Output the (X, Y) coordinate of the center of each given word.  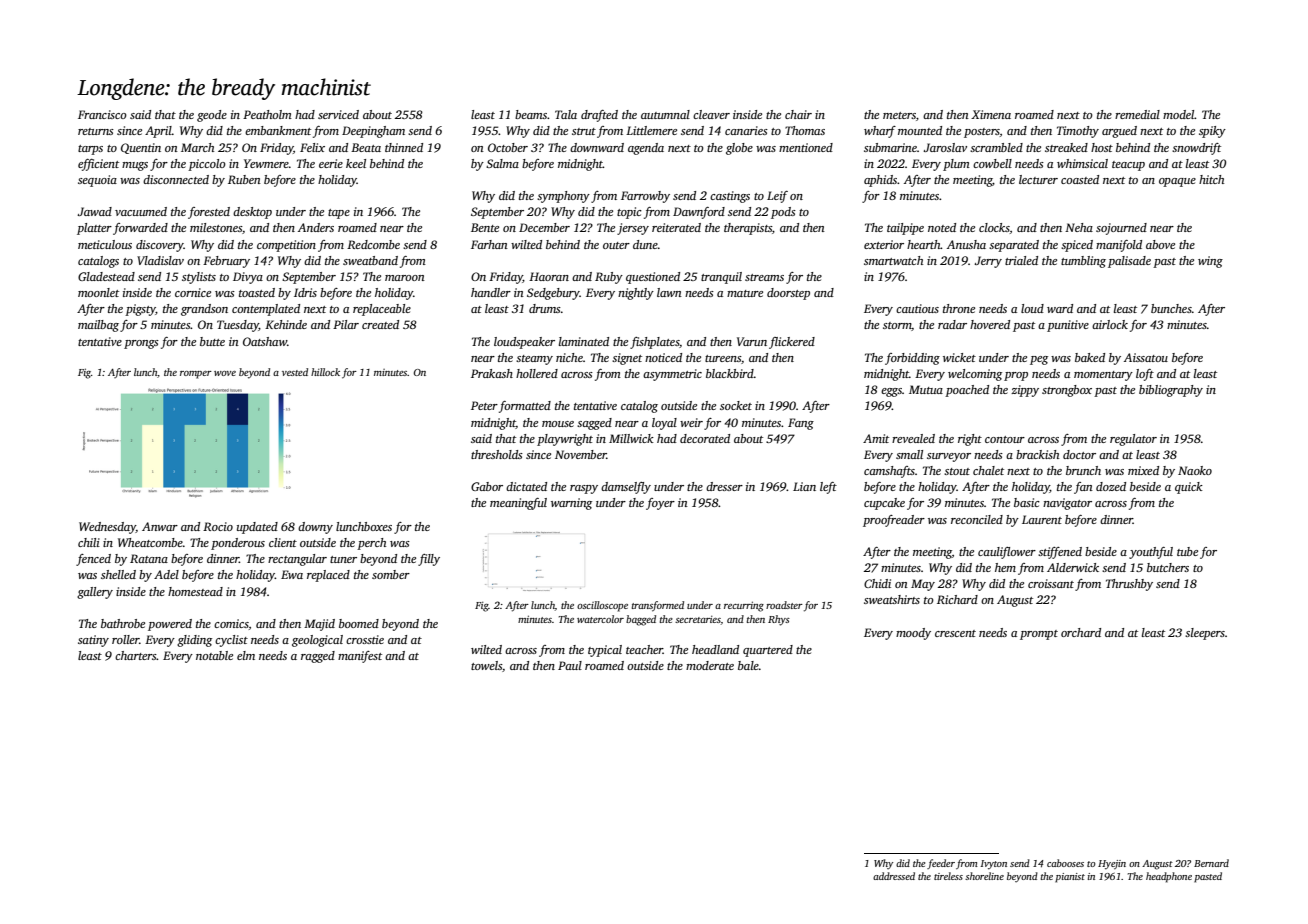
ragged (318, 657)
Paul (570, 665)
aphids (880, 181)
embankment (278, 130)
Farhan (489, 244)
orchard (1081, 632)
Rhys (779, 620)
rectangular (297, 560)
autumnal (665, 114)
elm (246, 655)
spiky (1212, 132)
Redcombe (373, 244)
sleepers (1205, 634)
